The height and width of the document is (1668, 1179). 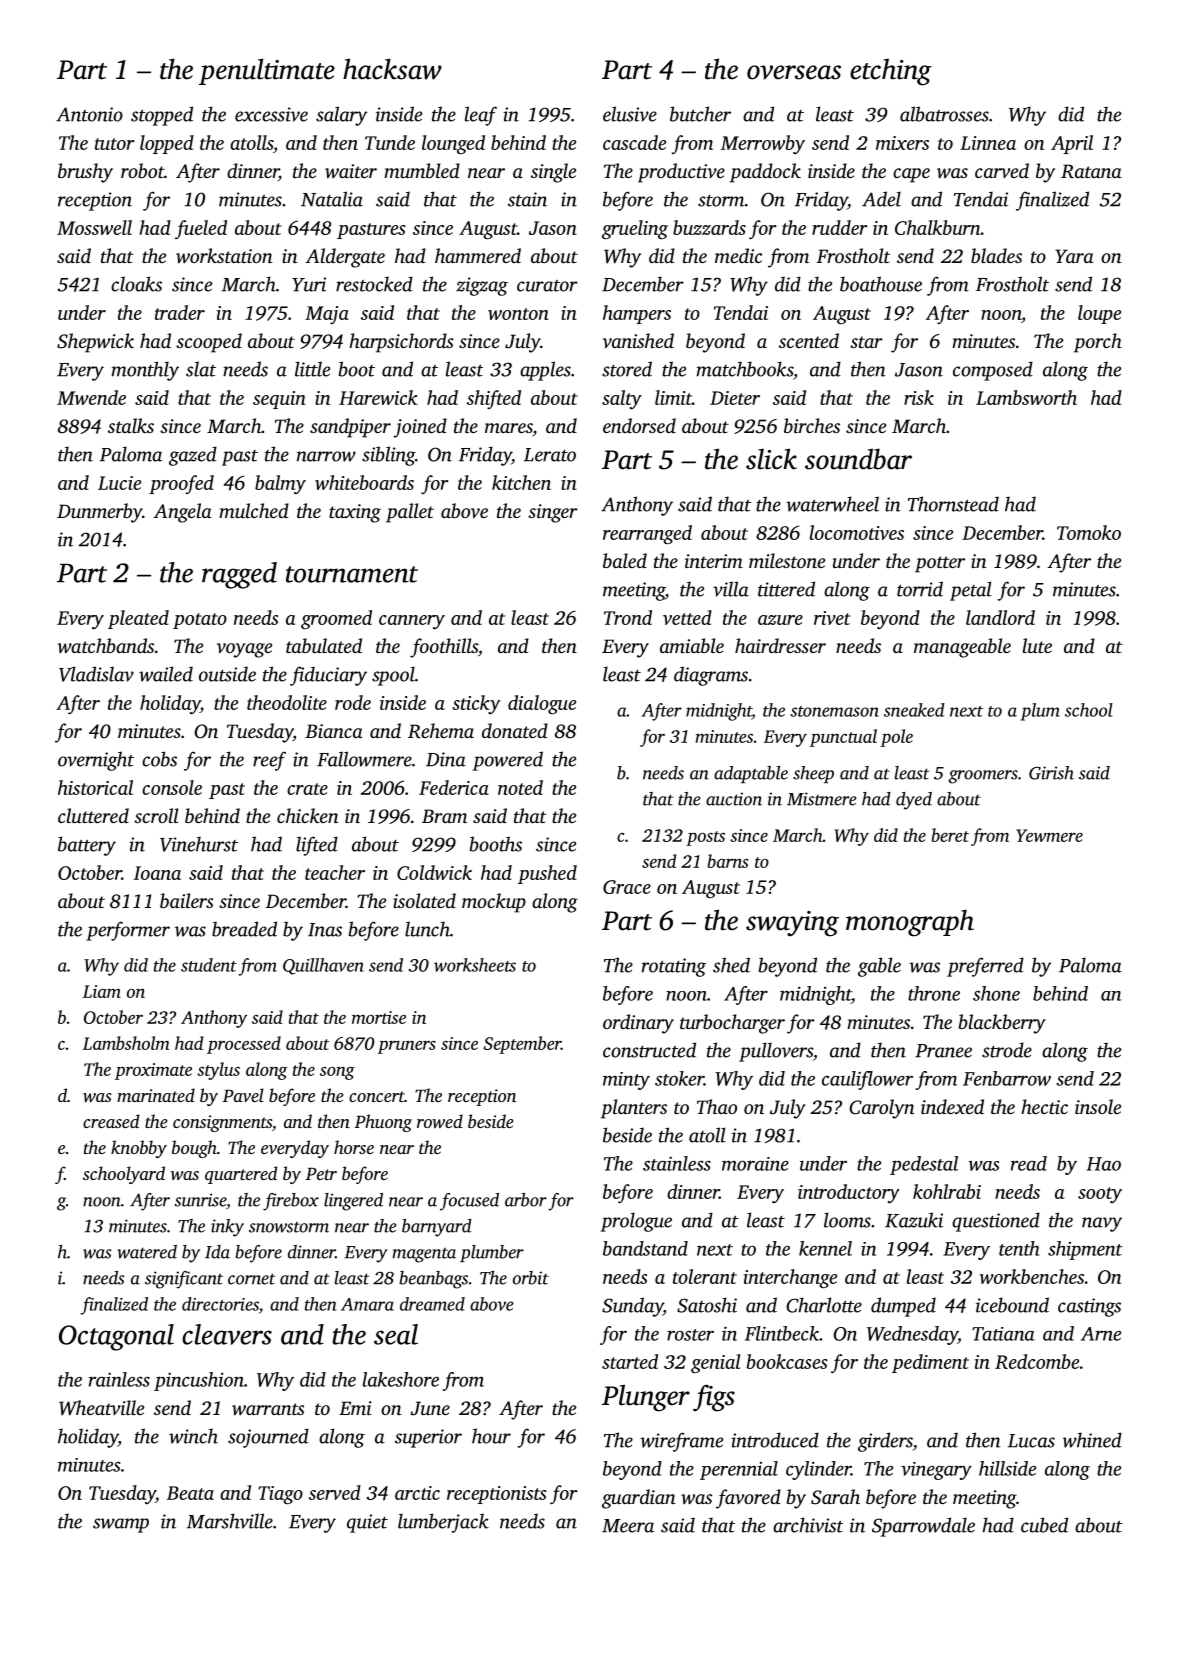 I want to click on buzzards, so click(x=709, y=227).
